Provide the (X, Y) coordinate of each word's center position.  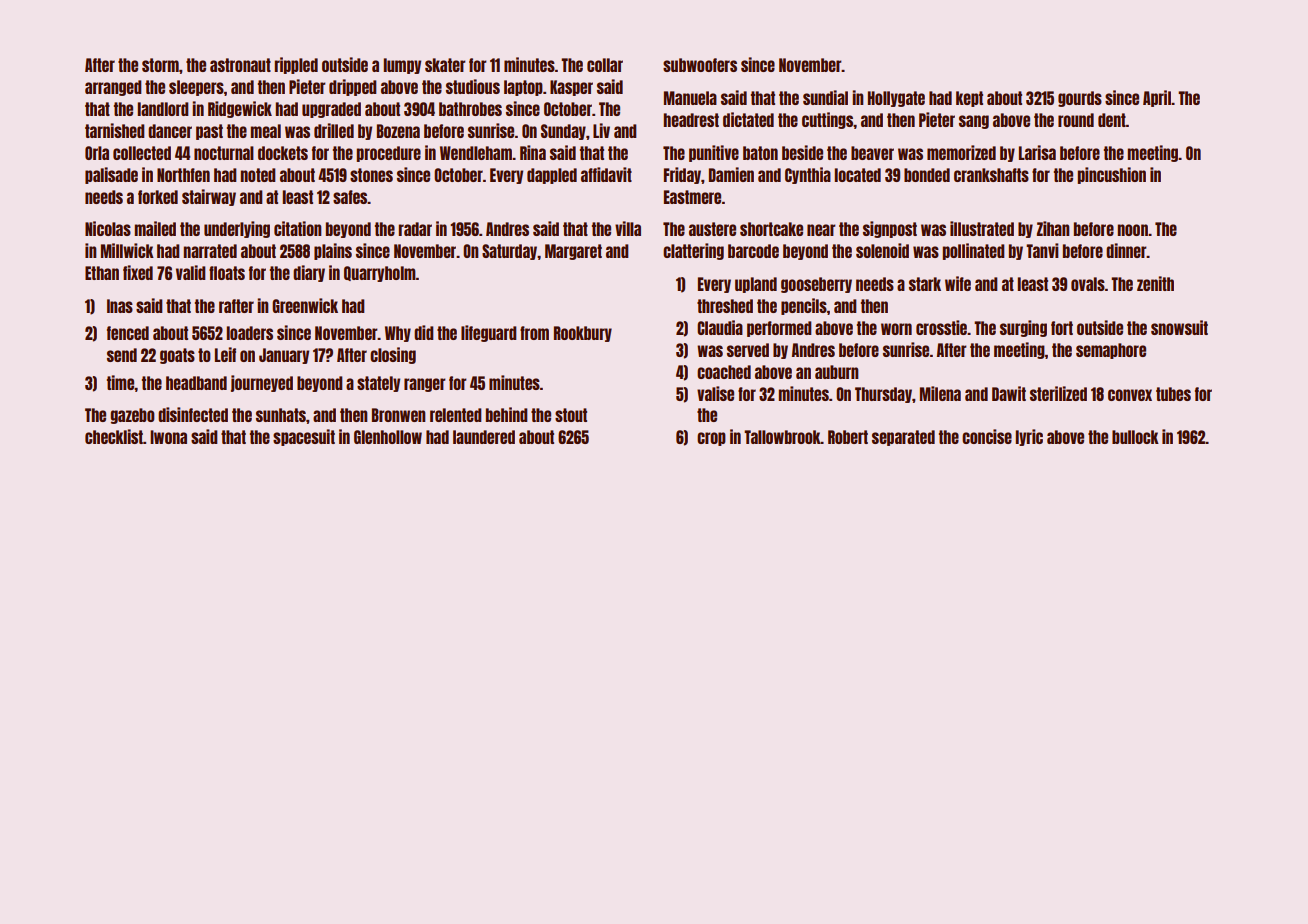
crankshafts (991, 175)
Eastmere (692, 197)
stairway (209, 197)
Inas (120, 306)
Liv (601, 130)
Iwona (168, 437)
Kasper (571, 88)
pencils (804, 306)
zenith (1155, 283)
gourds (1080, 99)
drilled (334, 130)
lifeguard (489, 333)
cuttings (827, 120)
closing (393, 355)
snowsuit (1179, 327)
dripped (353, 87)
